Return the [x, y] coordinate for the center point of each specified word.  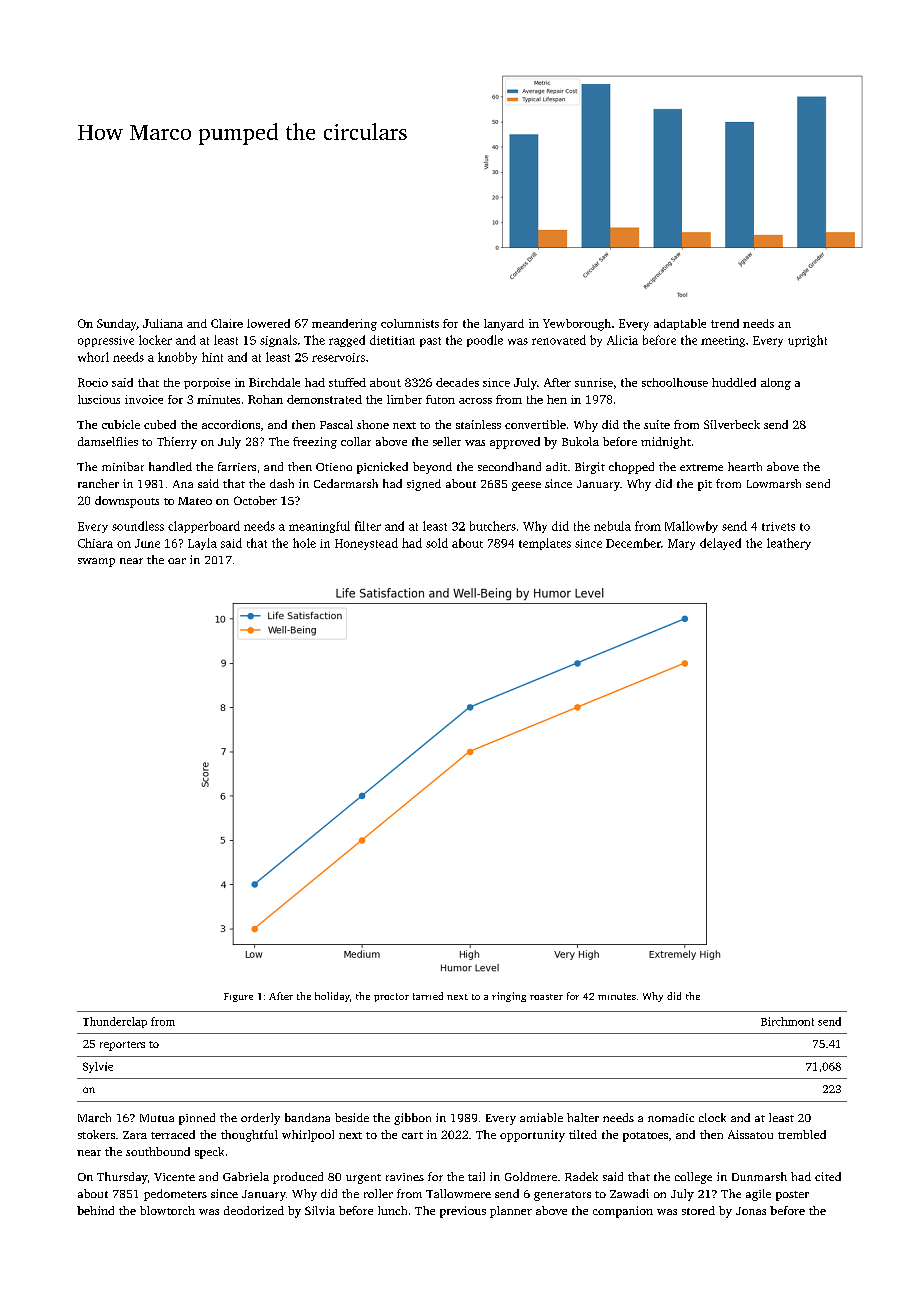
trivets [778, 526]
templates [545, 544]
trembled [802, 1134]
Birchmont [787, 1021]
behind [95, 1210]
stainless [478, 424]
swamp [96, 562]
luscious [99, 399]
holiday [332, 997]
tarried [428, 996]
